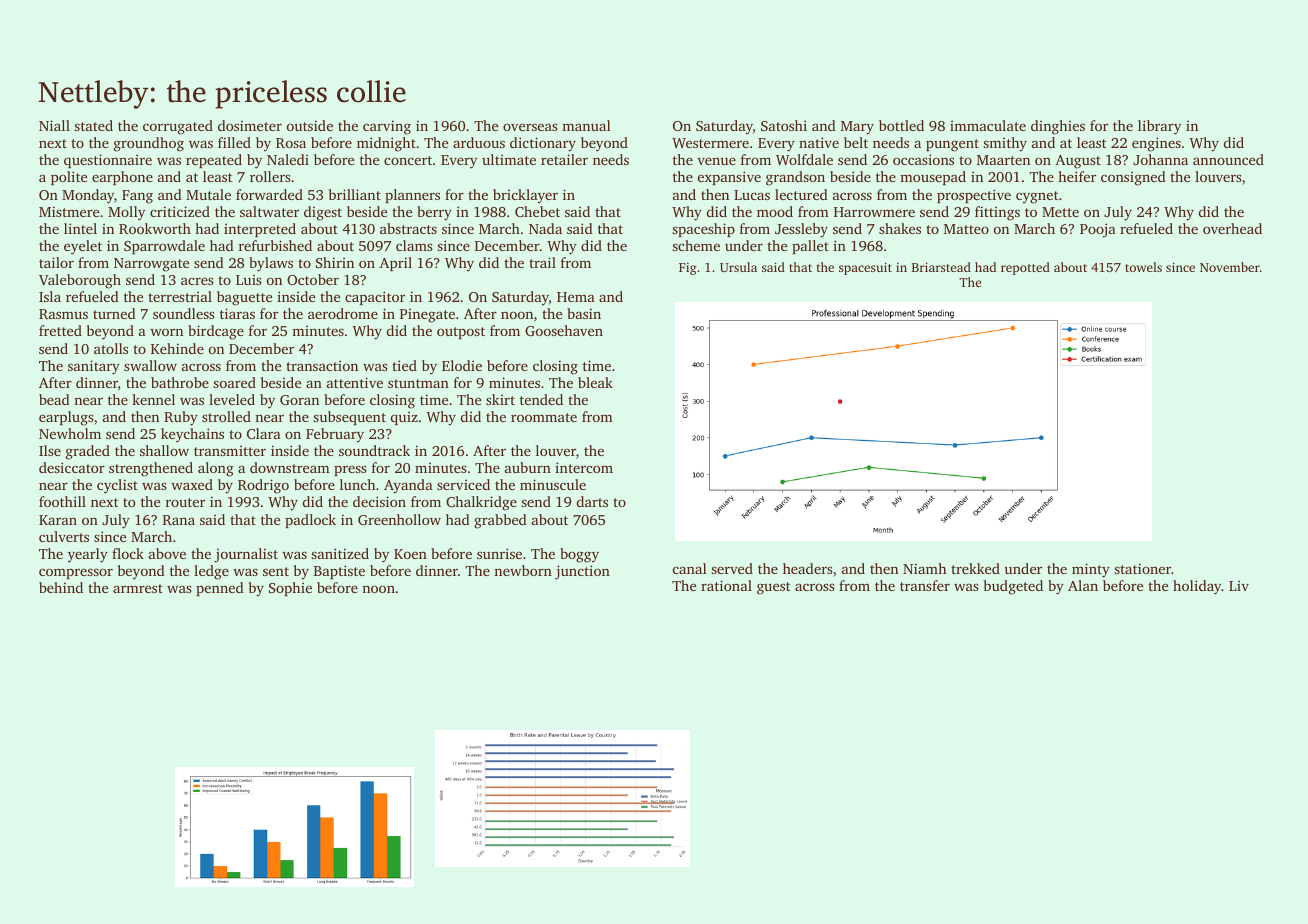 The width and height of the image is (1308, 924). I want to click on groundhog, so click(149, 144).
